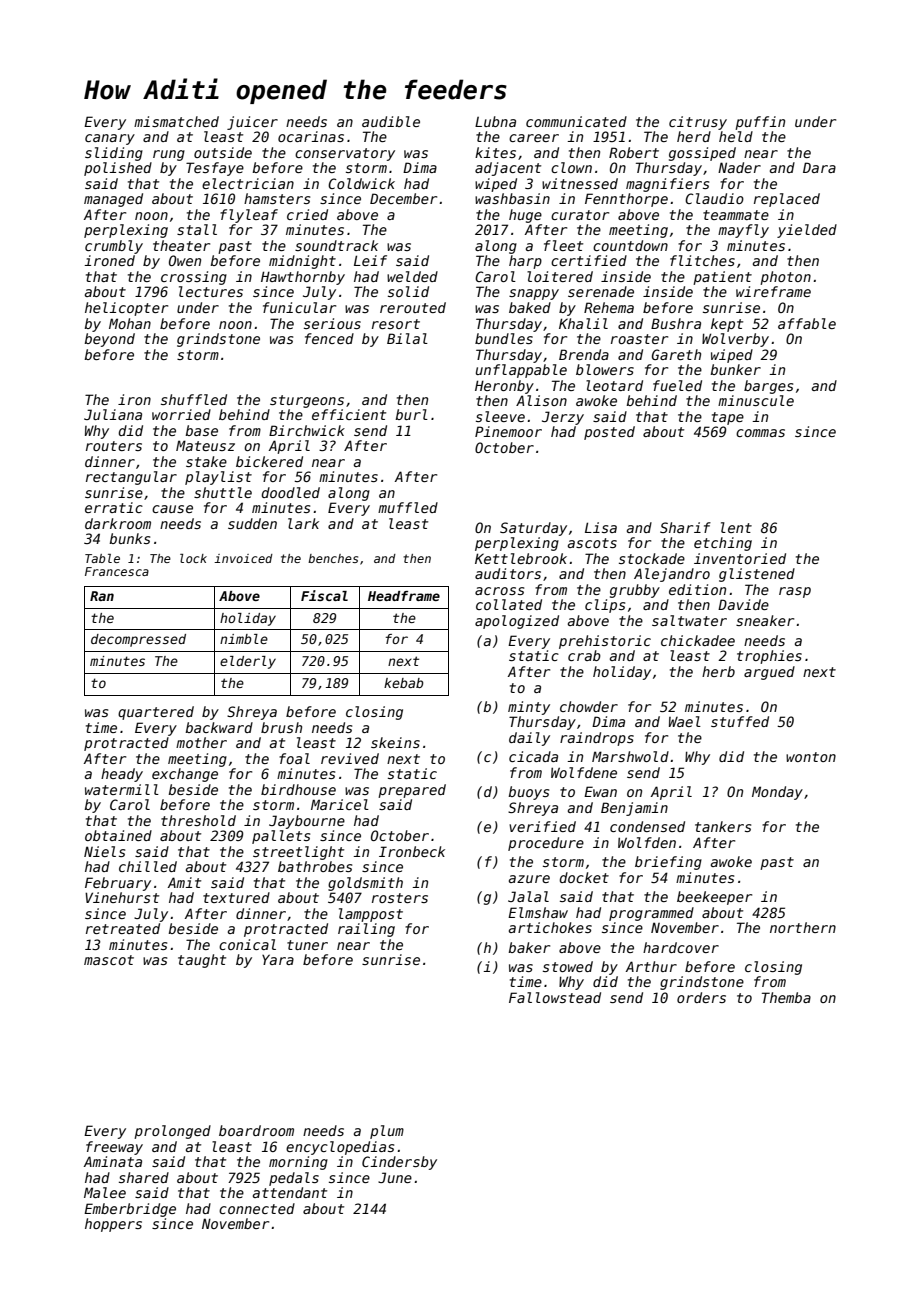 The width and height of the image is (924, 1308). What do you see at coordinates (508, 573) in the image?
I see `auditors` at bounding box center [508, 573].
